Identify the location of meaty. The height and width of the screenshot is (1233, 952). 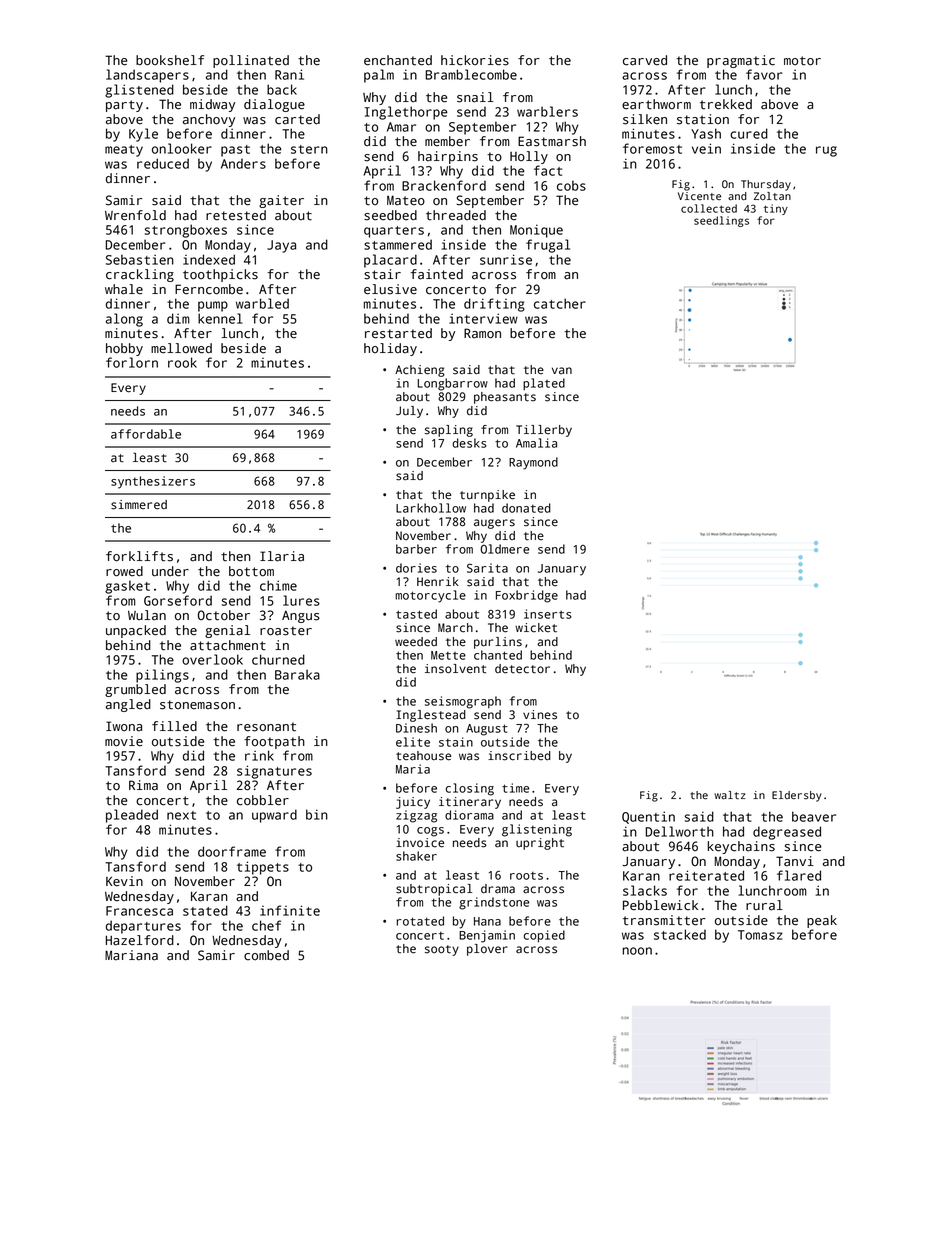
(124, 151).
